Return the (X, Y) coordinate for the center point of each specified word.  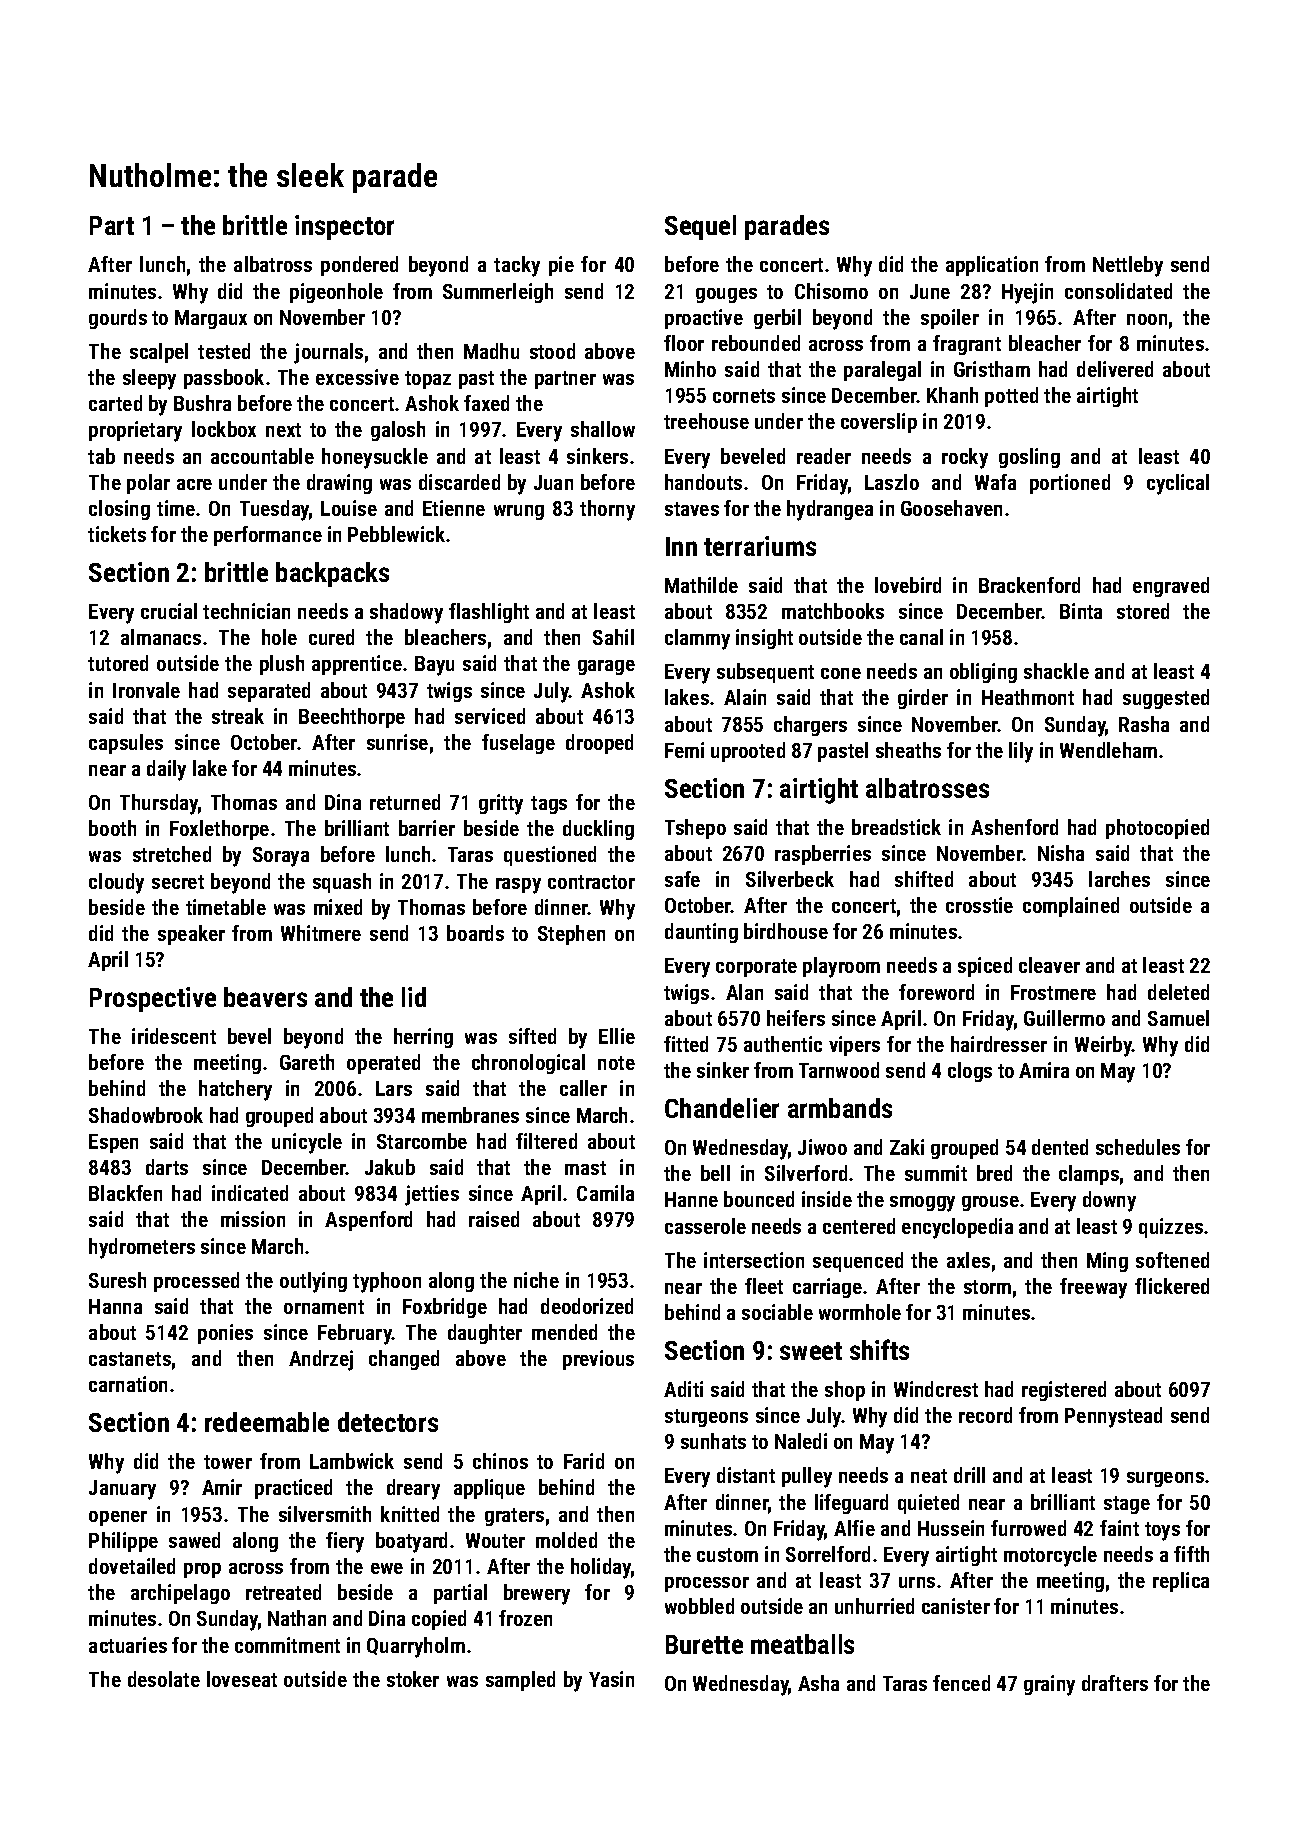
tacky (517, 266)
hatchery (235, 1090)
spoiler (950, 319)
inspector (344, 227)
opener (118, 1518)
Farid (584, 1461)
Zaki (907, 1147)
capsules (126, 744)
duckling (598, 830)
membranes (470, 1115)
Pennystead (1113, 1417)
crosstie (979, 905)
